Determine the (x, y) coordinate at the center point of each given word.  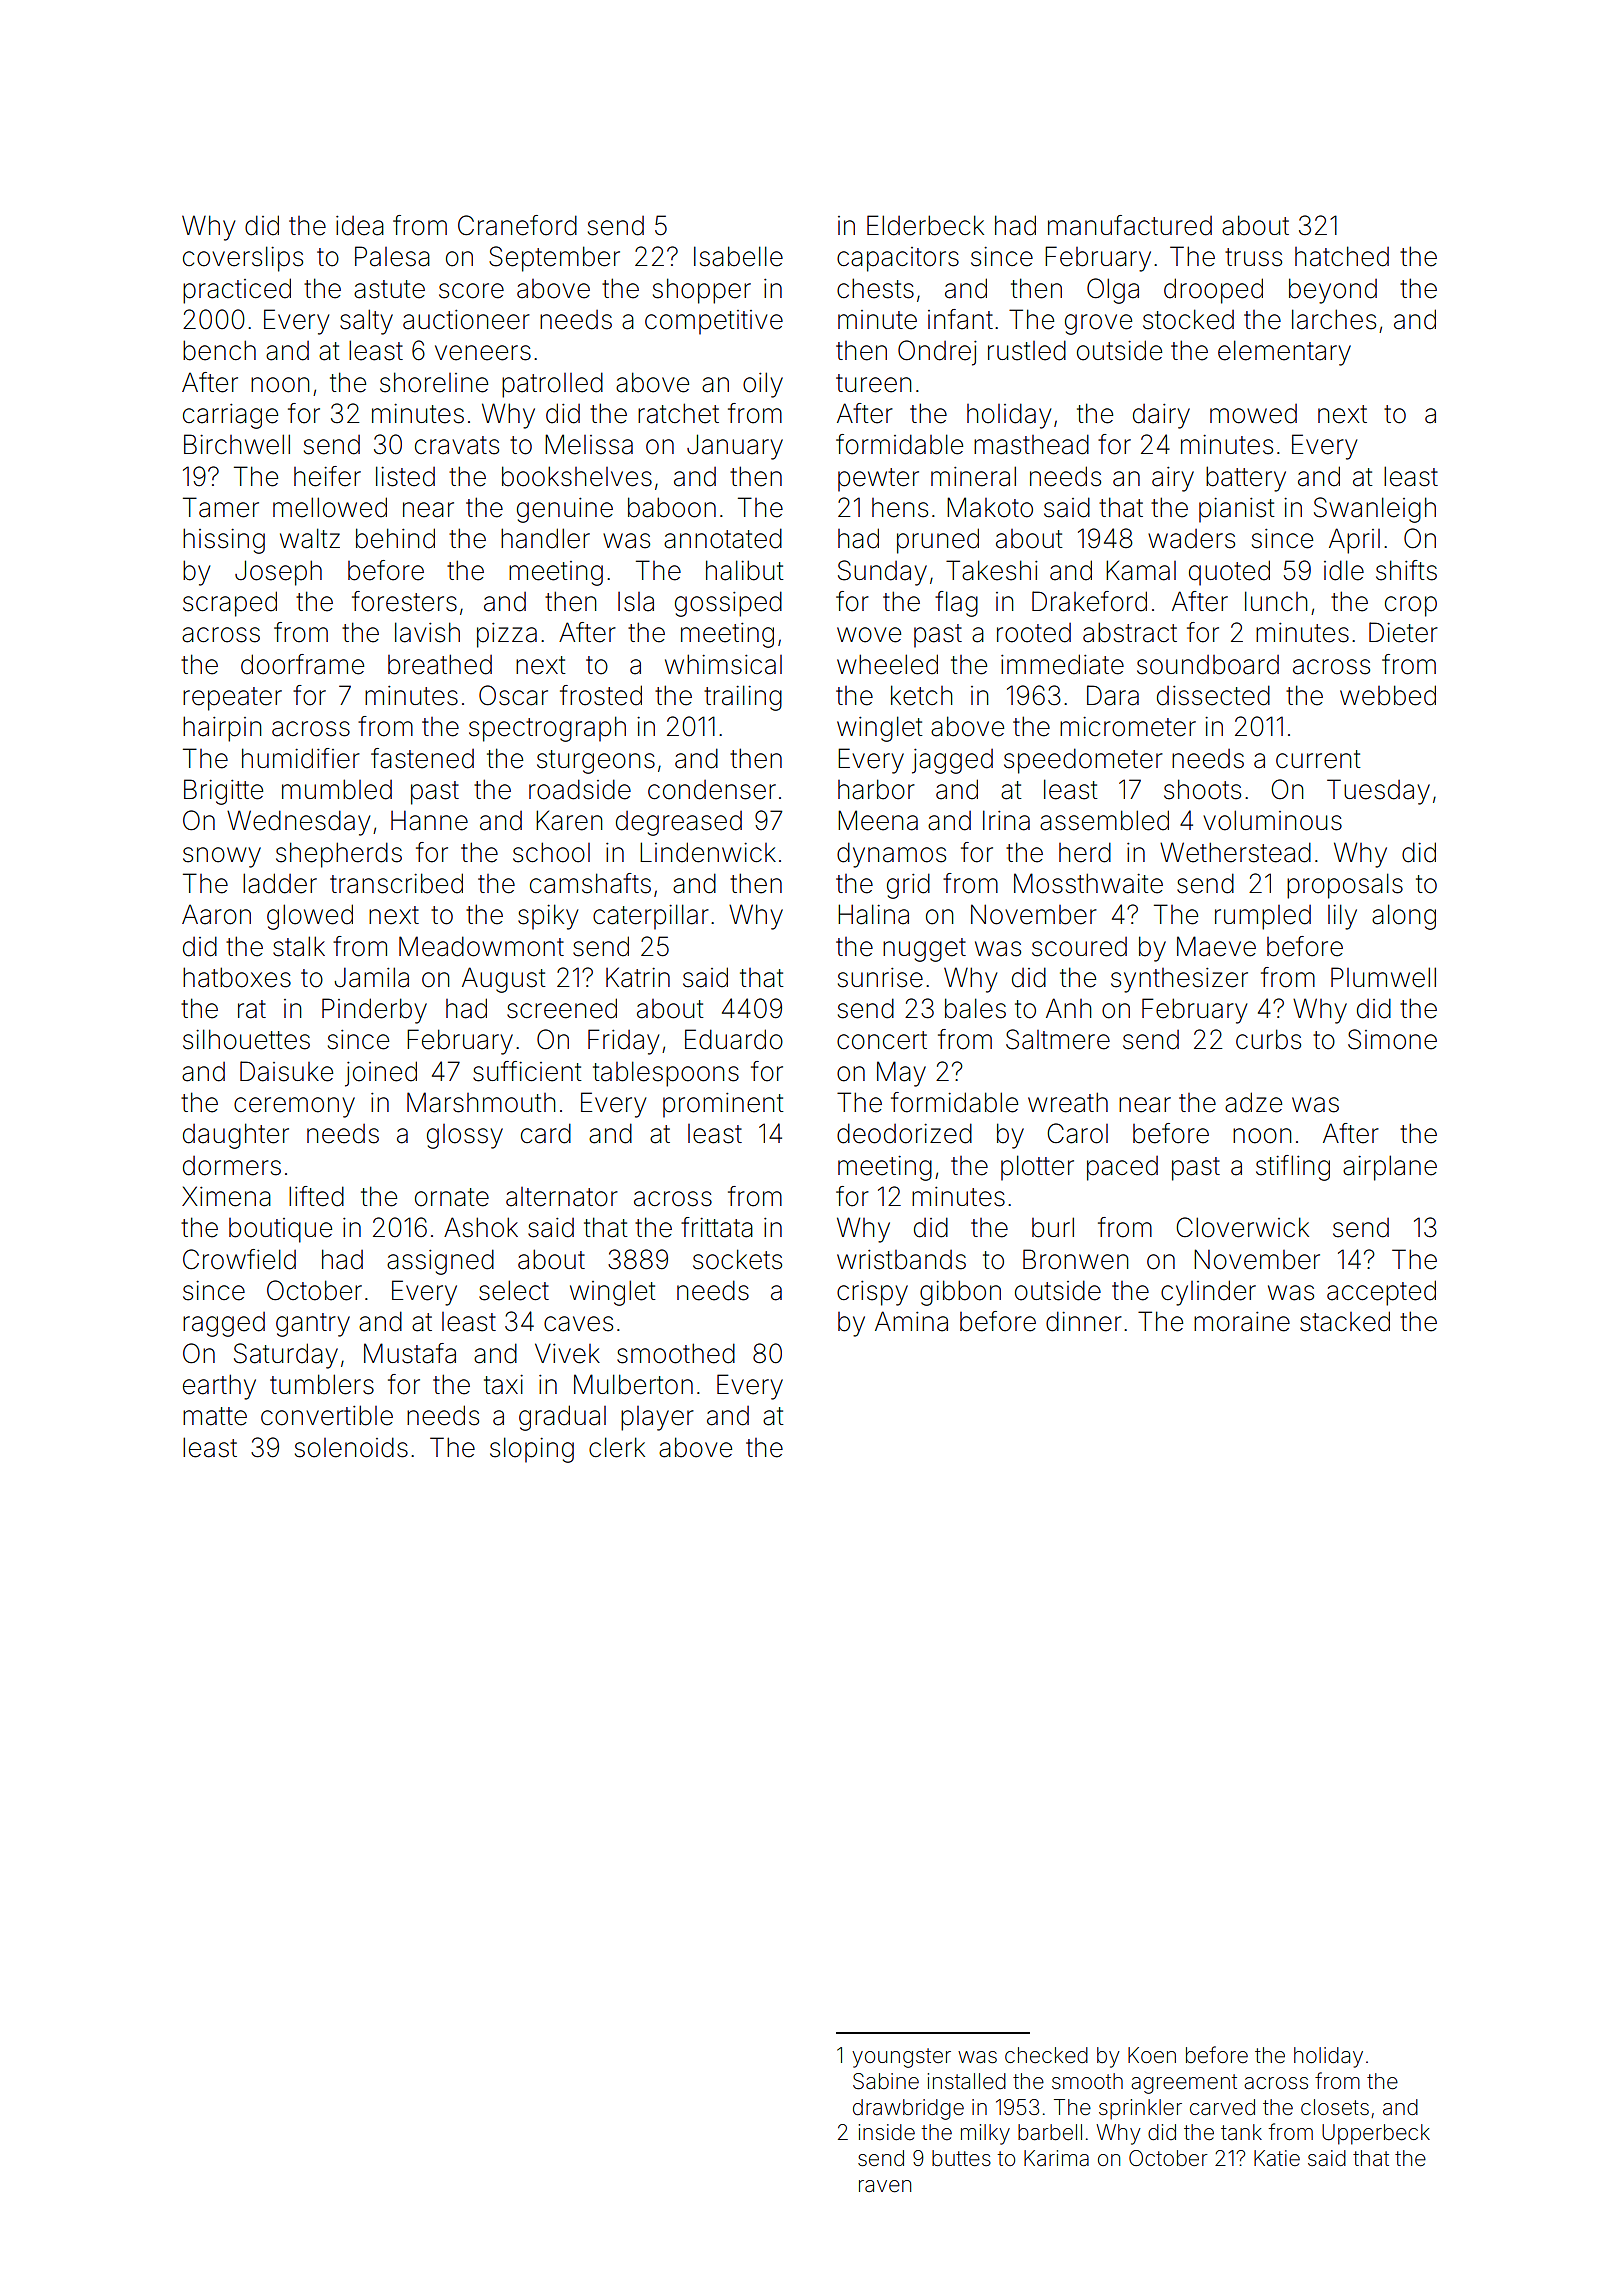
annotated (723, 538)
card (546, 1133)
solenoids (351, 1447)
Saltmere (1058, 1039)
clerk (617, 1447)
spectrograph (547, 729)
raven (885, 2186)
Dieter (1403, 632)
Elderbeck (925, 225)
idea (360, 226)
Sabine (886, 2081)
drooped (1213, 291)
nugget (924, 950)
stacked (1345, 1321)
